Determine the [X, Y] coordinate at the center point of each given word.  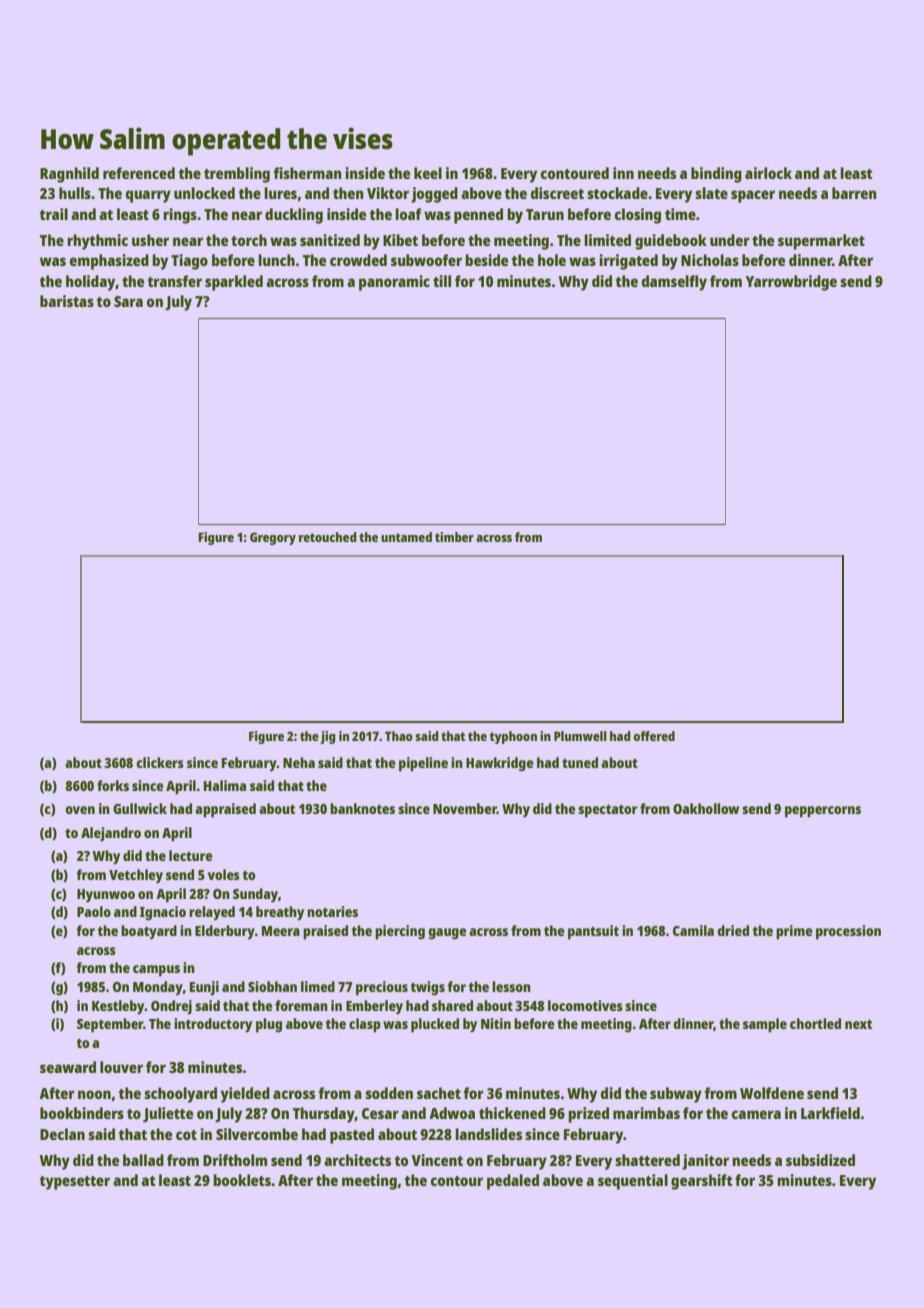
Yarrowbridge [791, 283]
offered [654, 736]
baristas [67, 301]
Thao [399, 736]
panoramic [394, 283]
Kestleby [118, 1007]
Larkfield [830, 1113]
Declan [62, 1134]
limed [318, 986]
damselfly [674, 283]
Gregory [273, 538]
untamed [406, 537]
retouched [328, 537]
